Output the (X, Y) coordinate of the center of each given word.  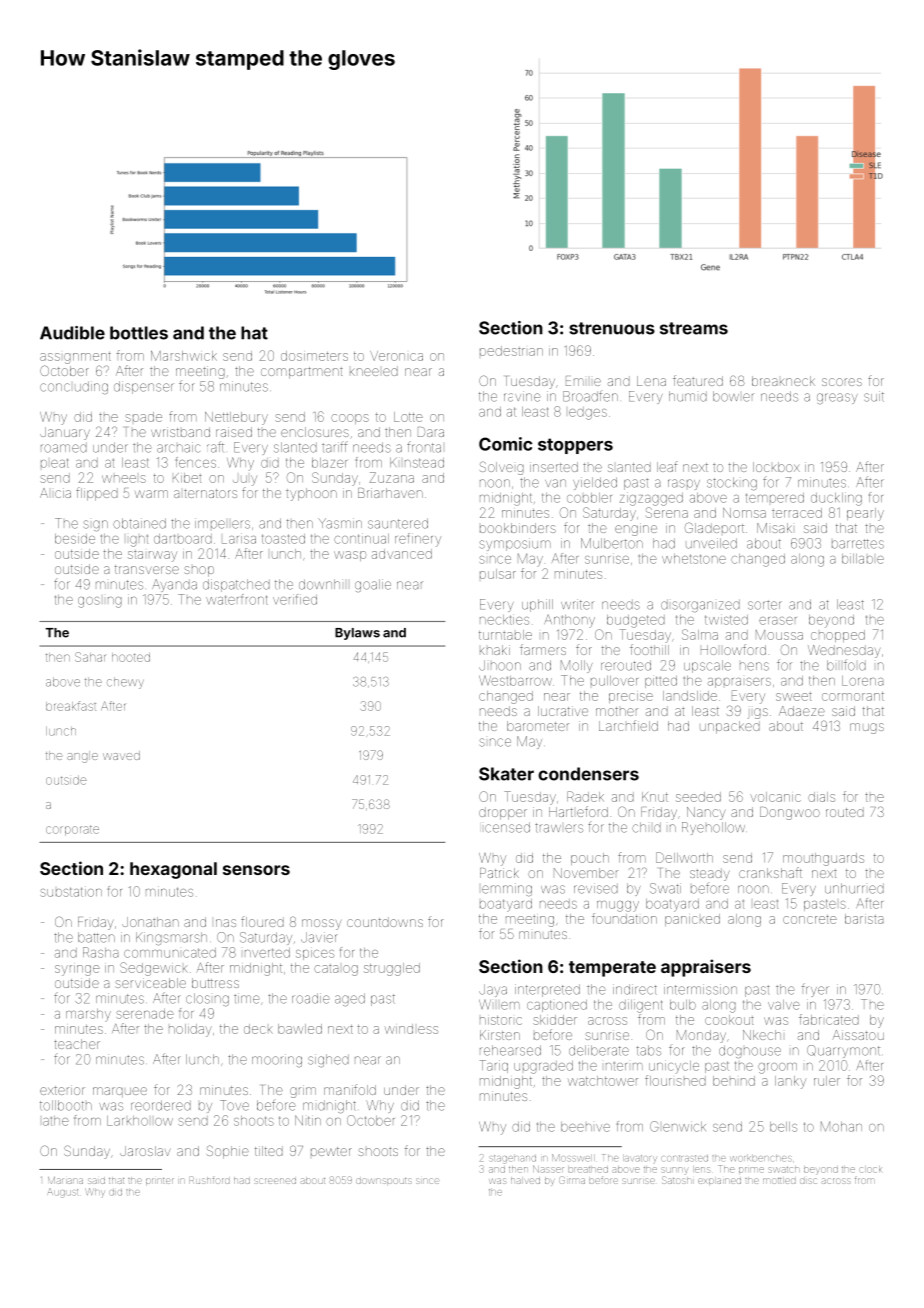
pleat (55, 463)
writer (577, 604)
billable (863, 558)
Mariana (65, 1180)
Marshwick (184, 356)
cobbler (589, 498)
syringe (77, 970)
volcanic (775, 797)
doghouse (750, 1052)
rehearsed (510, 1050)
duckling (836, 499)
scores (842, 382)
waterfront (237, 599)
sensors (256, 870)
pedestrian (511, 351)
